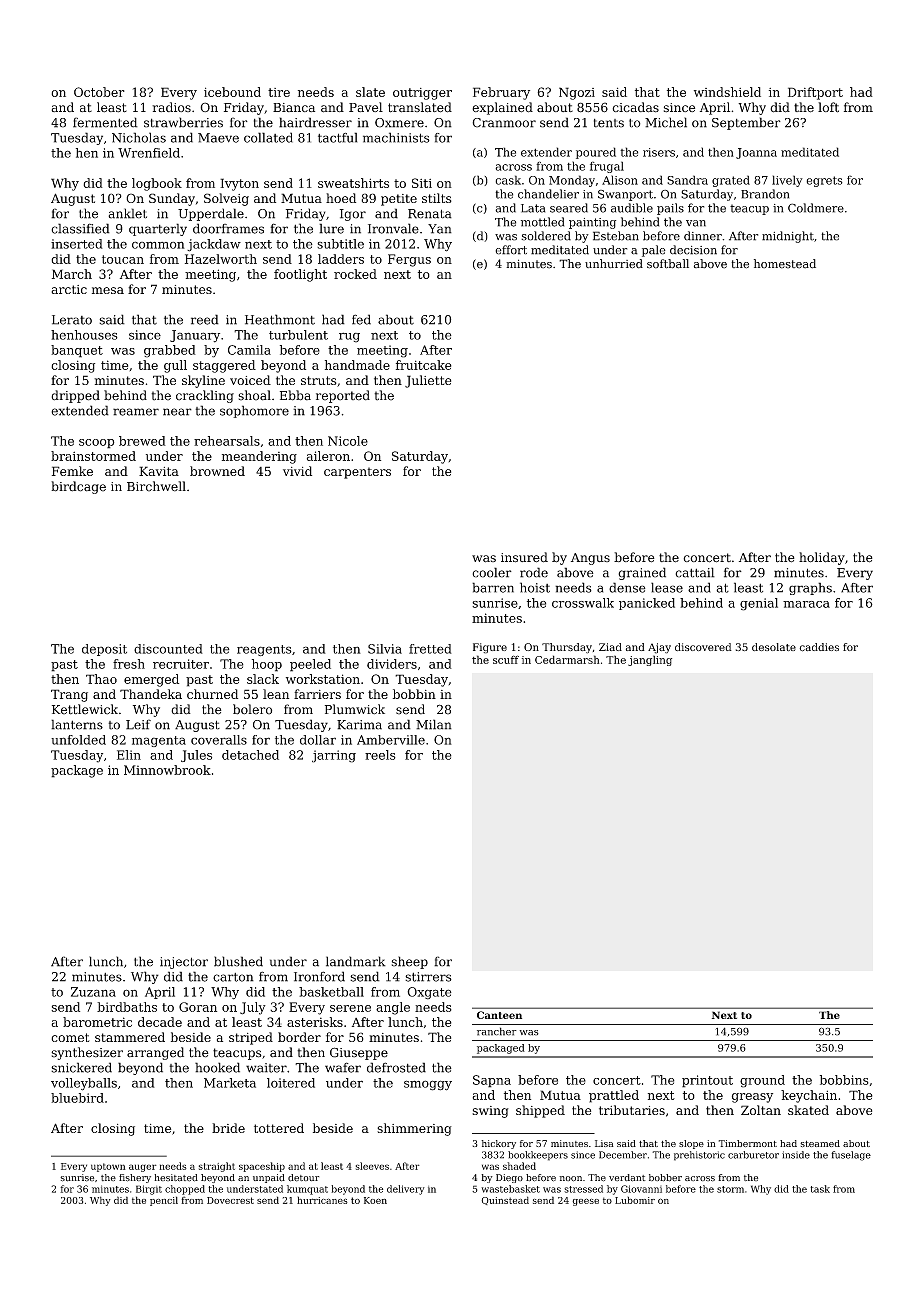 This image has height=1308, width=924. What do you see at coordinates (585, 1202) in the image?
I see `geese` at bounding box center [585, 1202].
